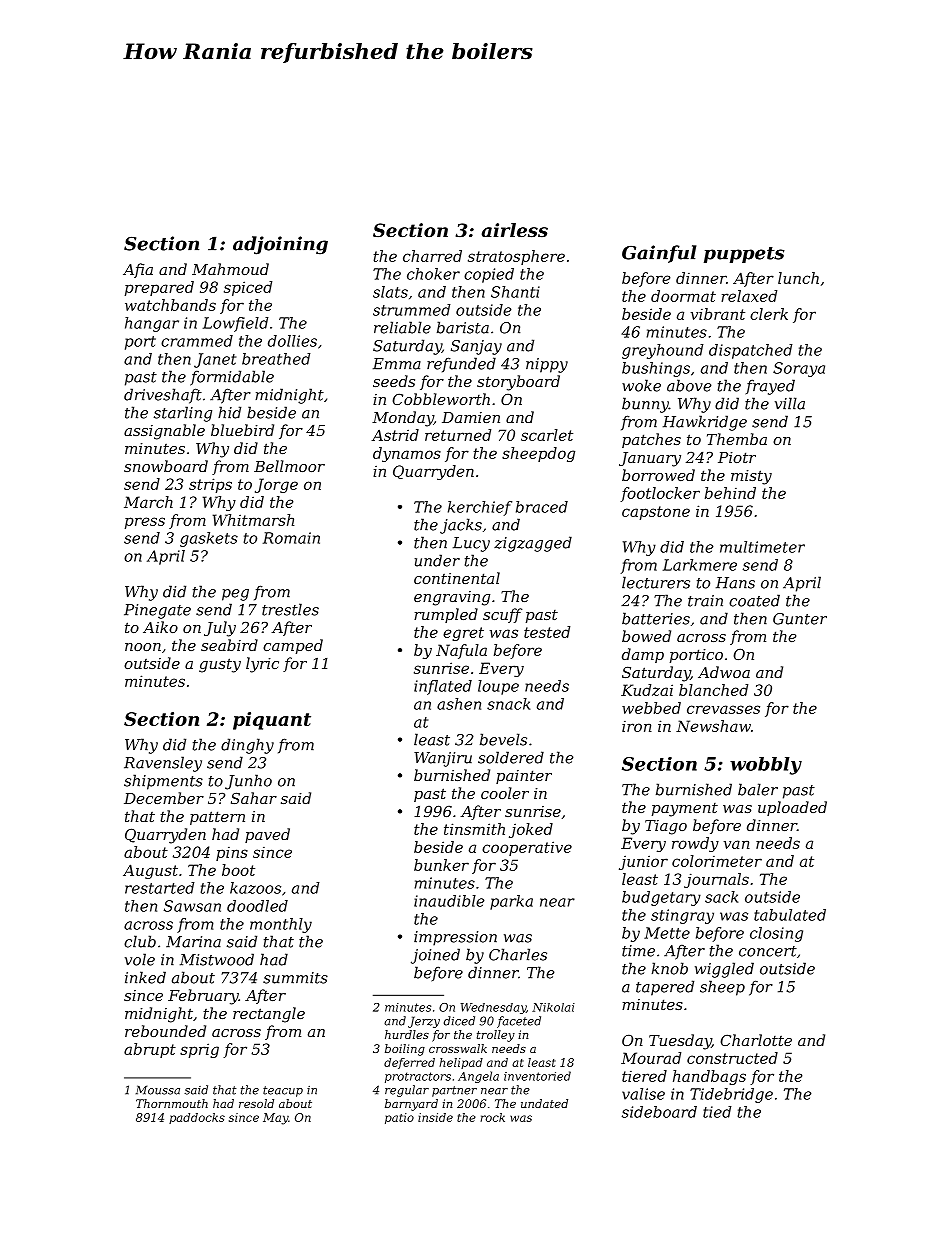 Image resolution: width=952 pixels, height=1233 pixels. Describe the element at coordinates (547, 365) in the image. I see `nippy` at that location.
